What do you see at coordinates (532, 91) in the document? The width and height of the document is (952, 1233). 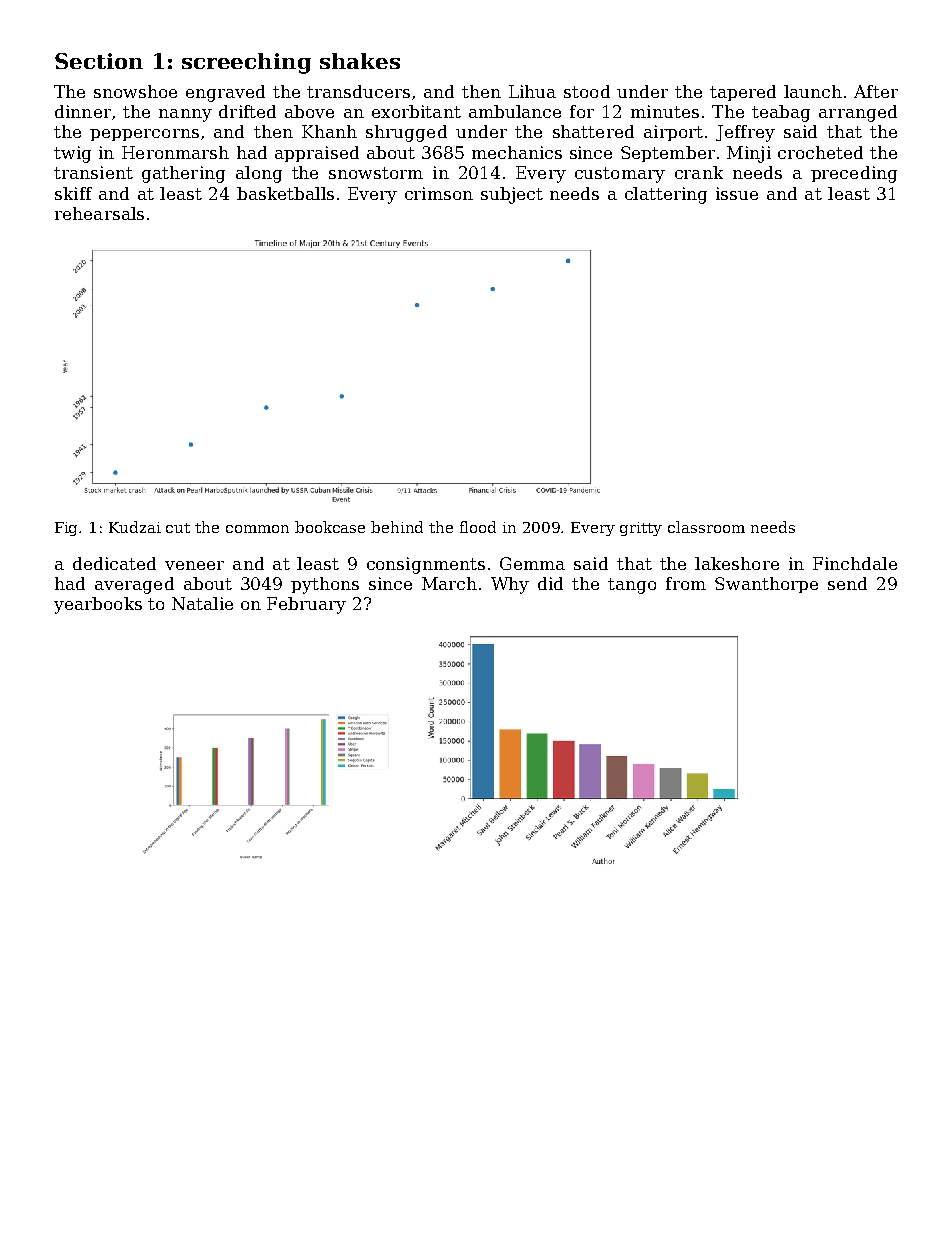 I see `Lihua` at bounding box center [532, 91].
